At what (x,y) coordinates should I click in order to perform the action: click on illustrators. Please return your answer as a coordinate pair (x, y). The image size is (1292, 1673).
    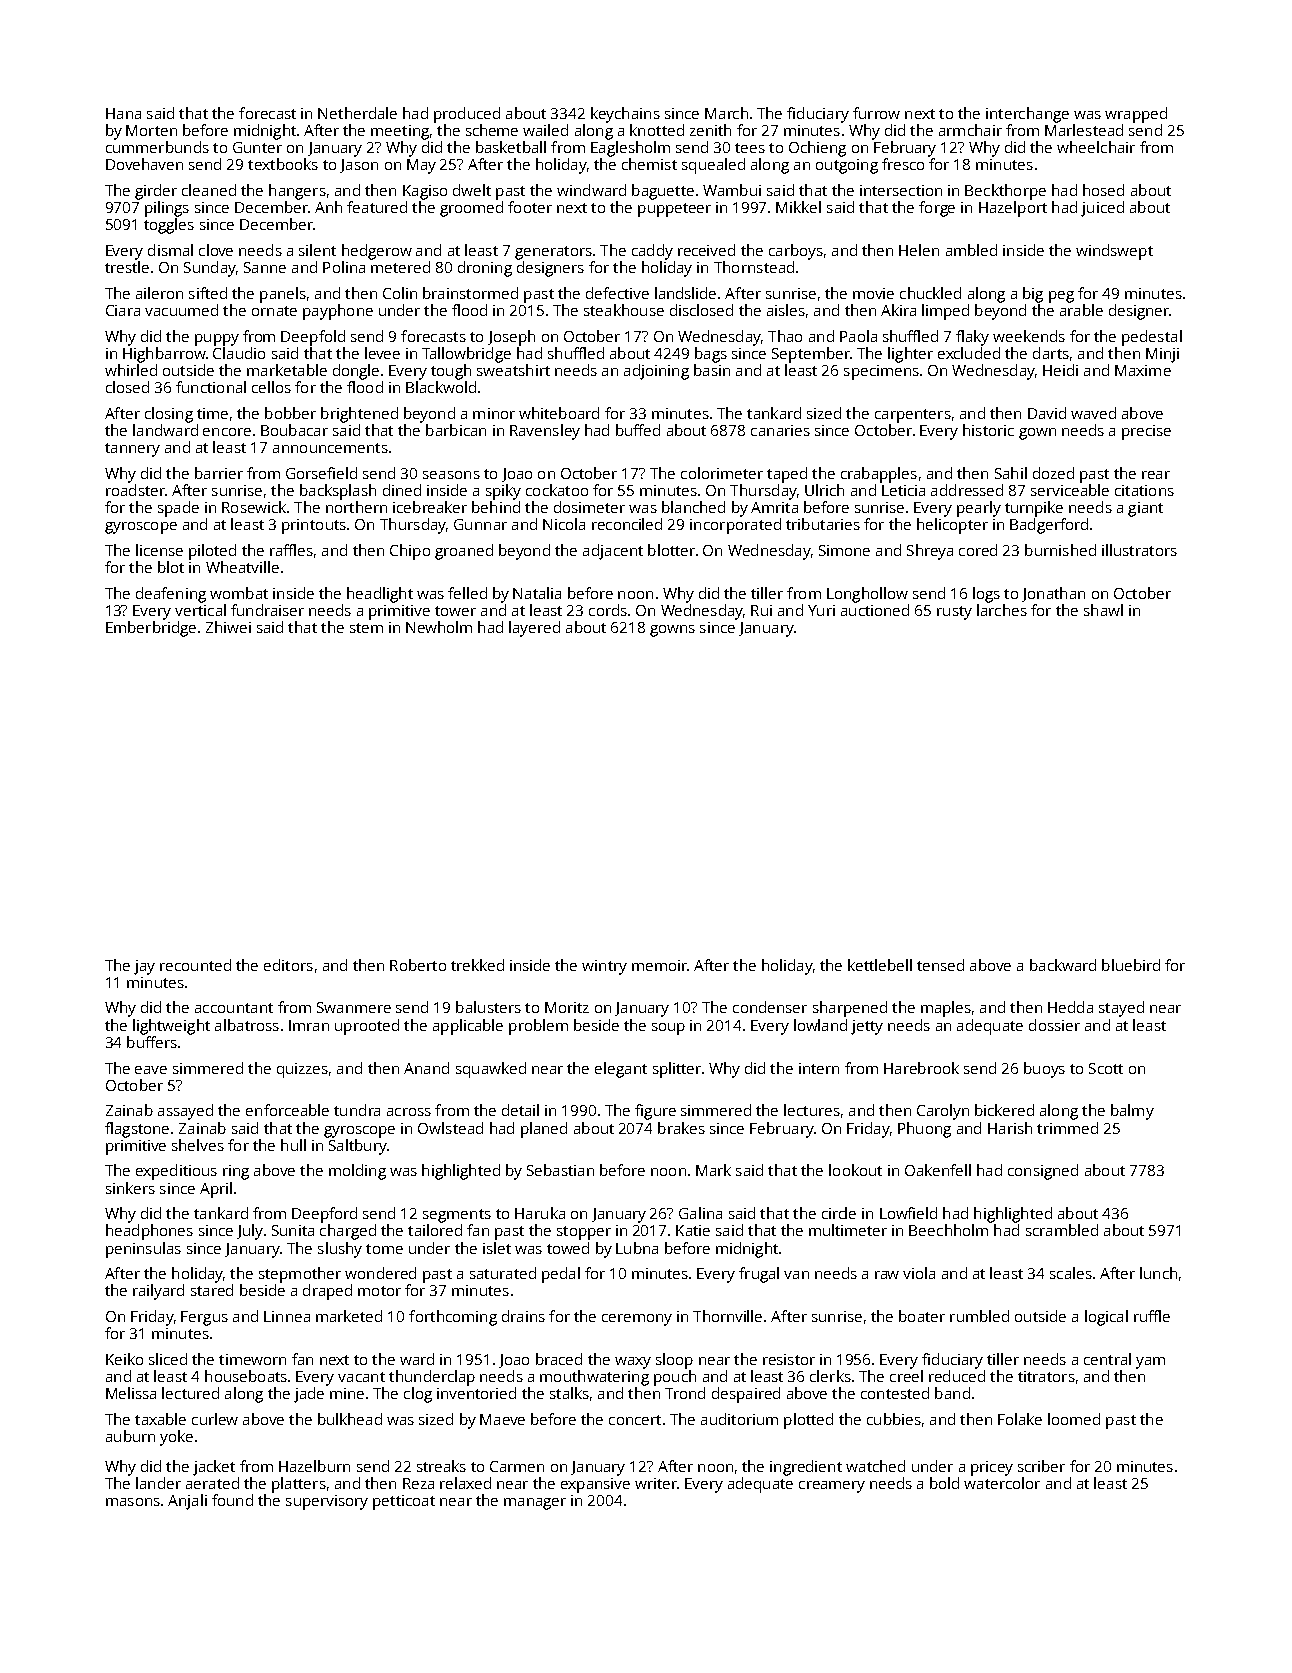
    Looking at the image, I should click on (1139, 550).
